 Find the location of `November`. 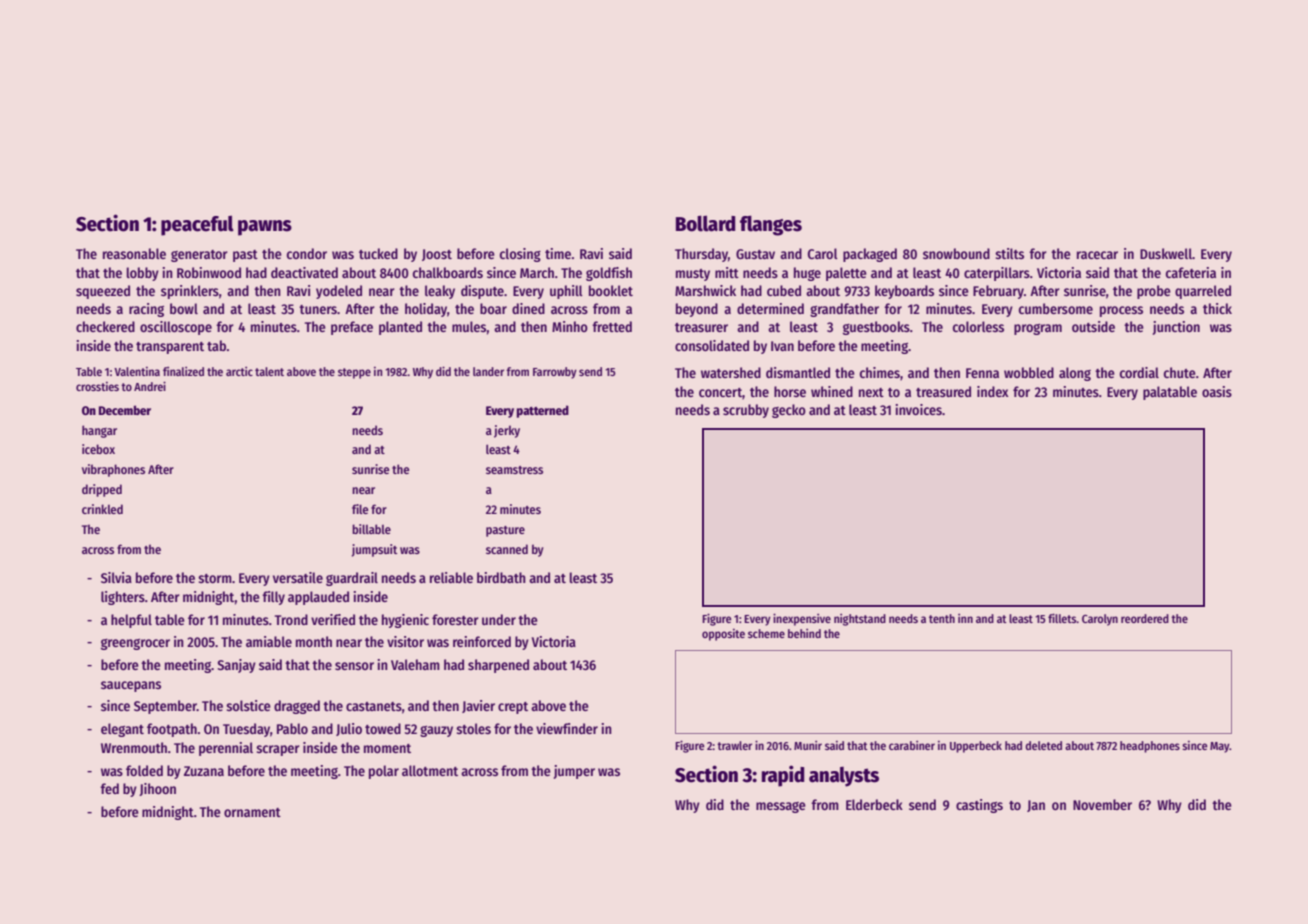

November is located at coordinates (1102, 804).
